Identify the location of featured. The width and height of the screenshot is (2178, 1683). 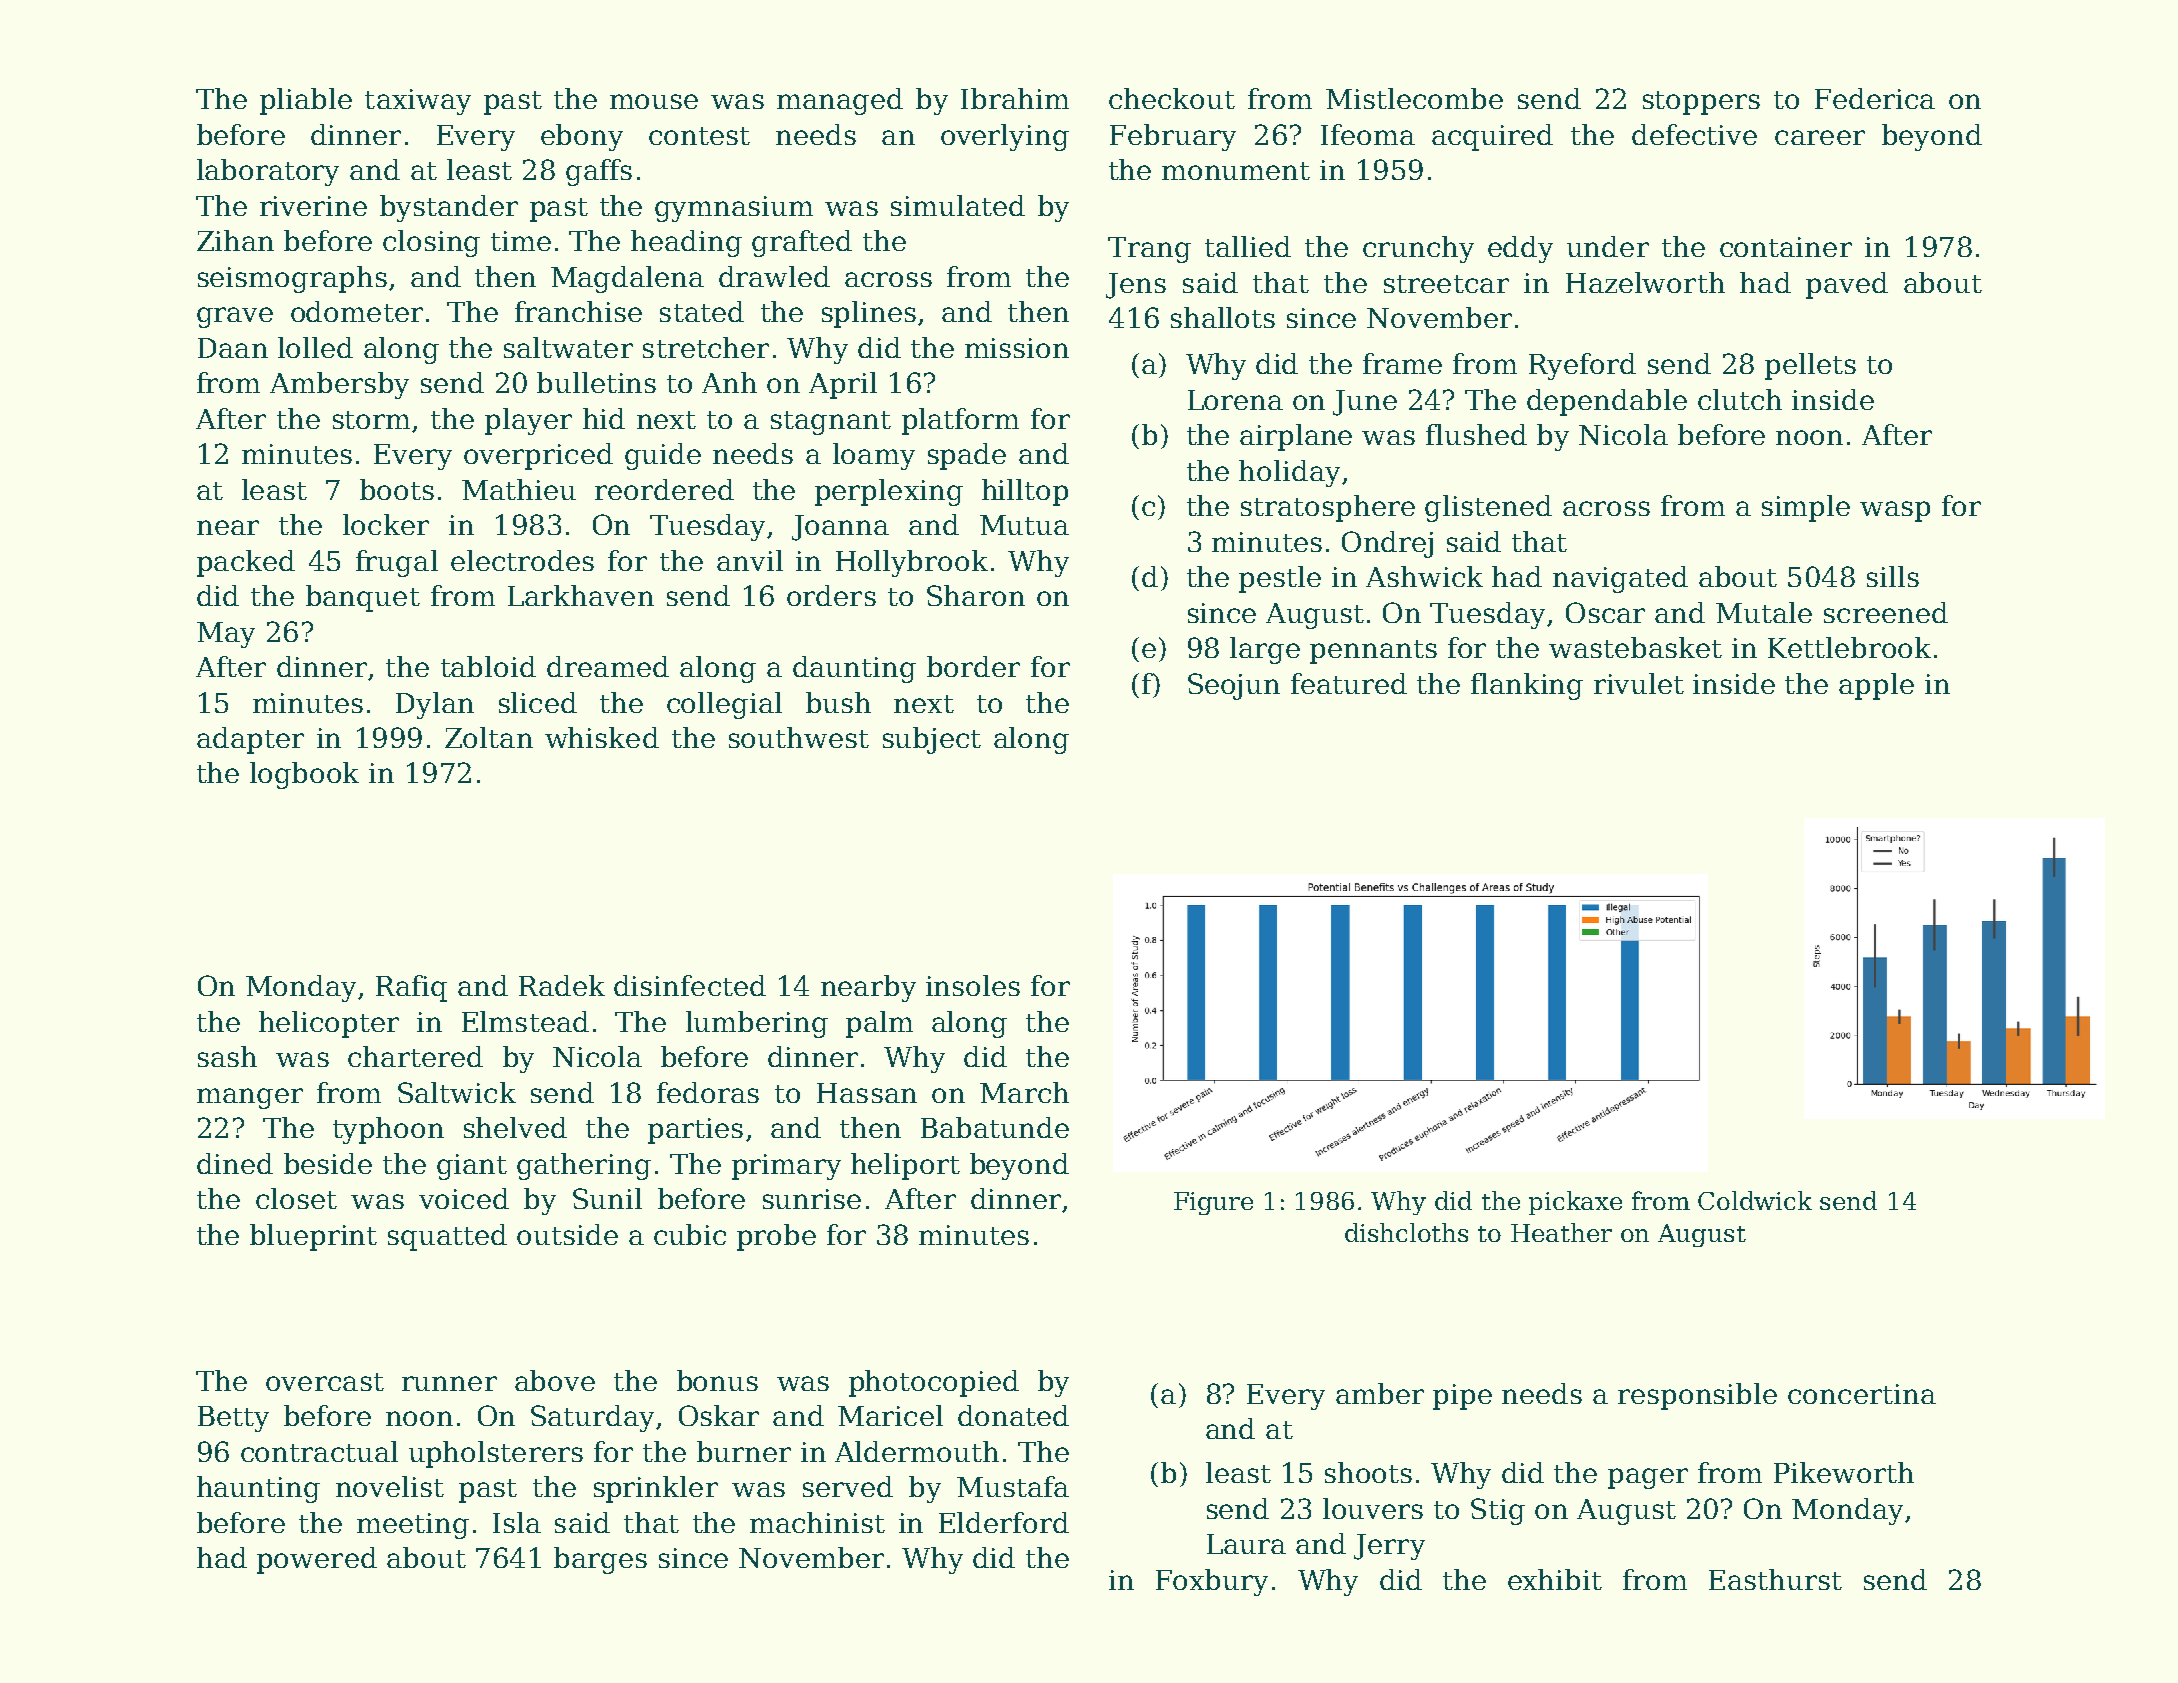
(1349, 683).
